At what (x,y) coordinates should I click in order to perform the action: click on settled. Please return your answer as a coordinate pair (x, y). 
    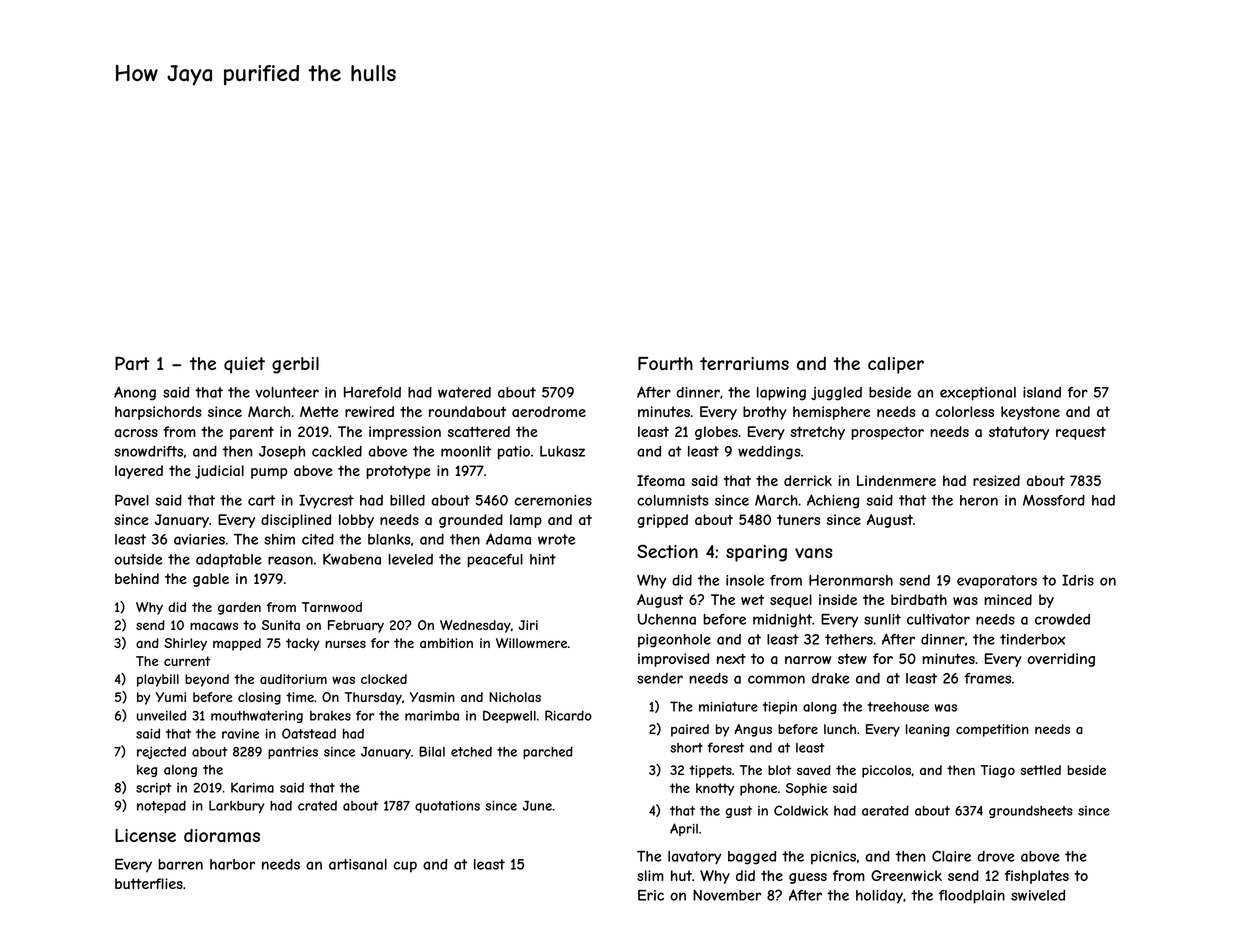
    Looking at the image, I should click on (1041, 770).
